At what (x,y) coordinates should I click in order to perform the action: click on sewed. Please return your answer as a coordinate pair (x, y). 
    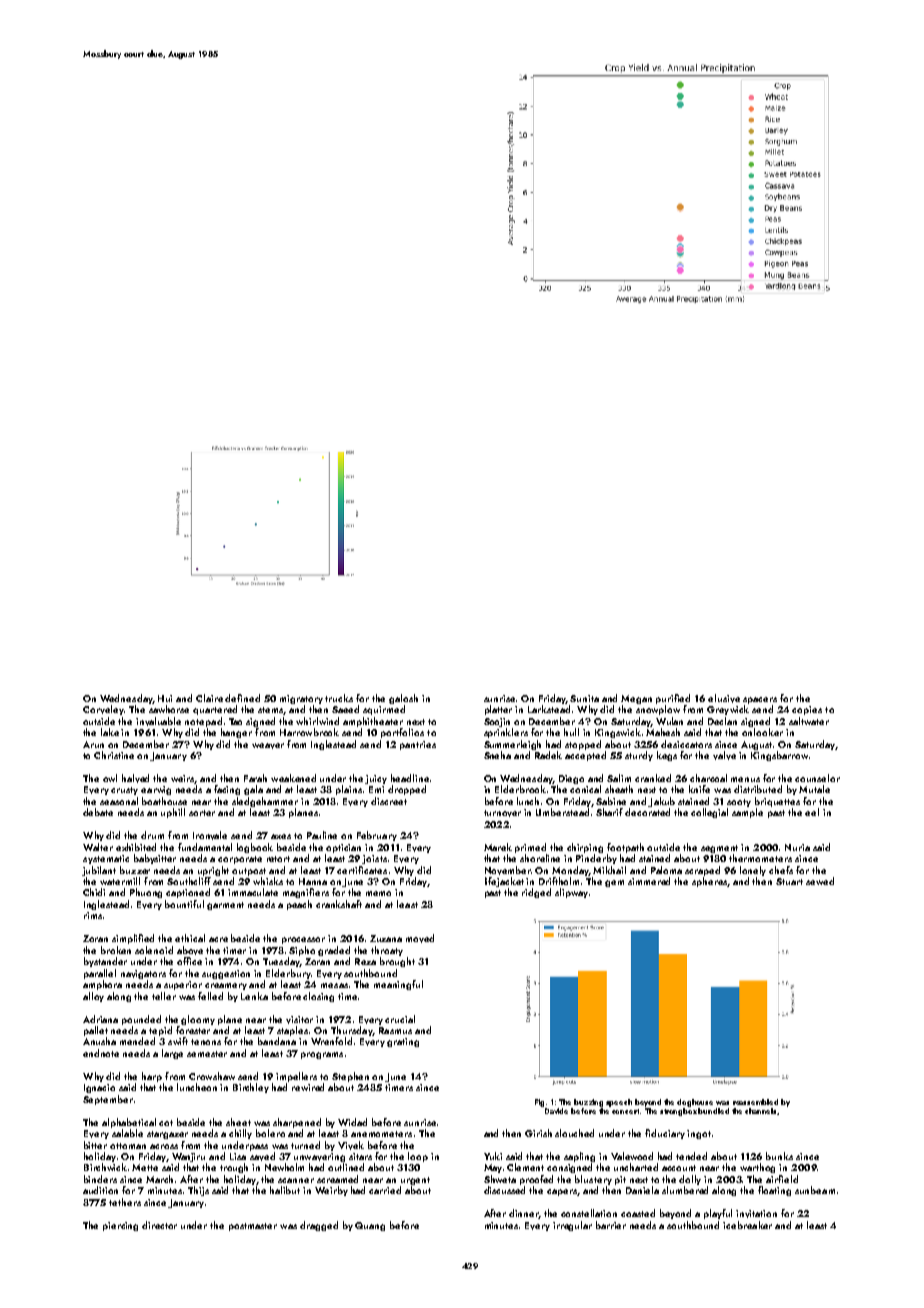
    Looking at the image, I should click on (820, 881).
